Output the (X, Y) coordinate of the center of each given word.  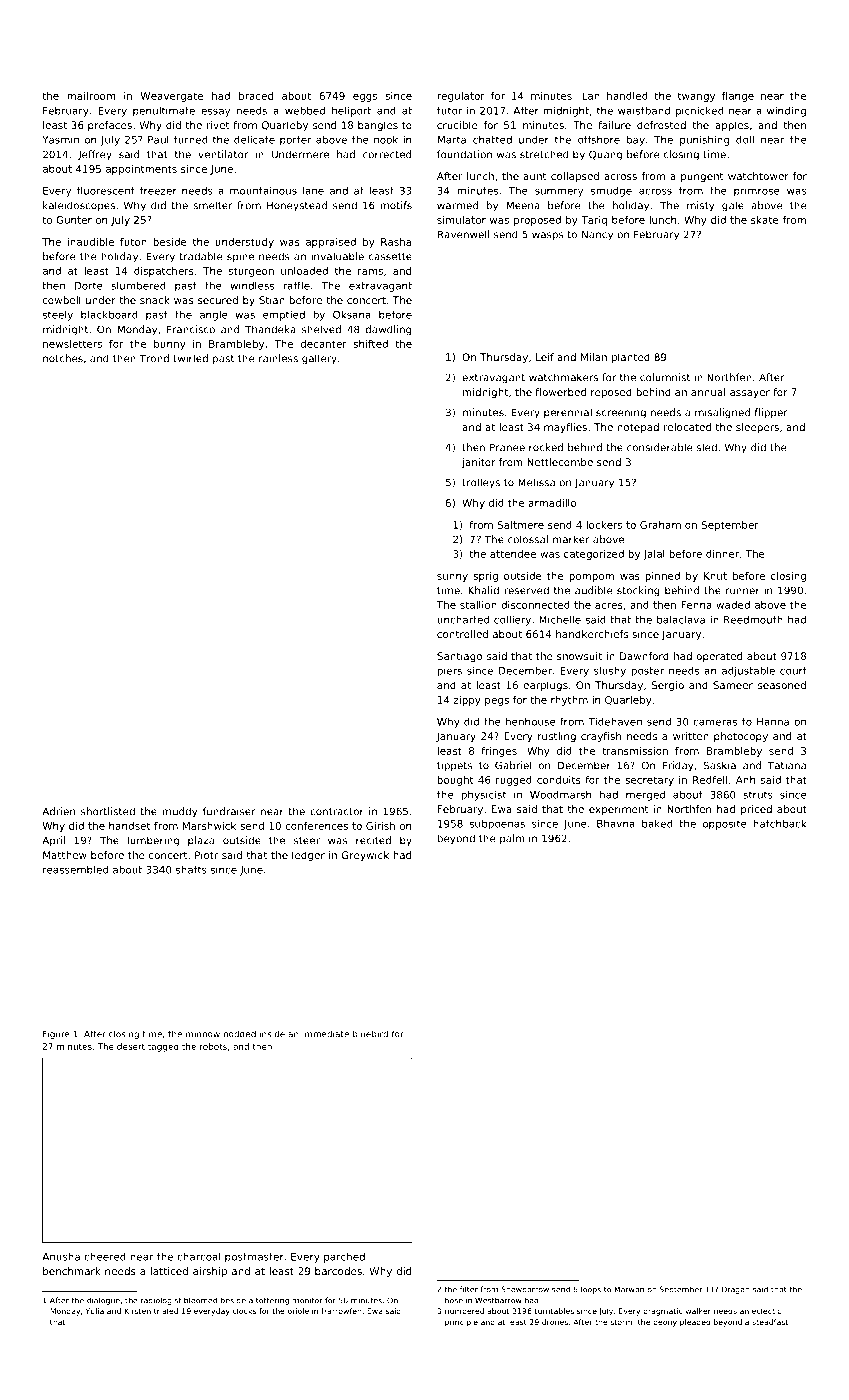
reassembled (75, 869)
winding (786, 111)
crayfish (601, 737)
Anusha (61, 1256)
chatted (492, 140)
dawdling (388, 330)
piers (449, 672)
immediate (325, 1034)
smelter (213, 205)
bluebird (370, 1034)
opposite (725, 825)
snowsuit (579, 656)
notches (63, 358)
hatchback (779, 823)
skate (765, 220)
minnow (203, 1034)
